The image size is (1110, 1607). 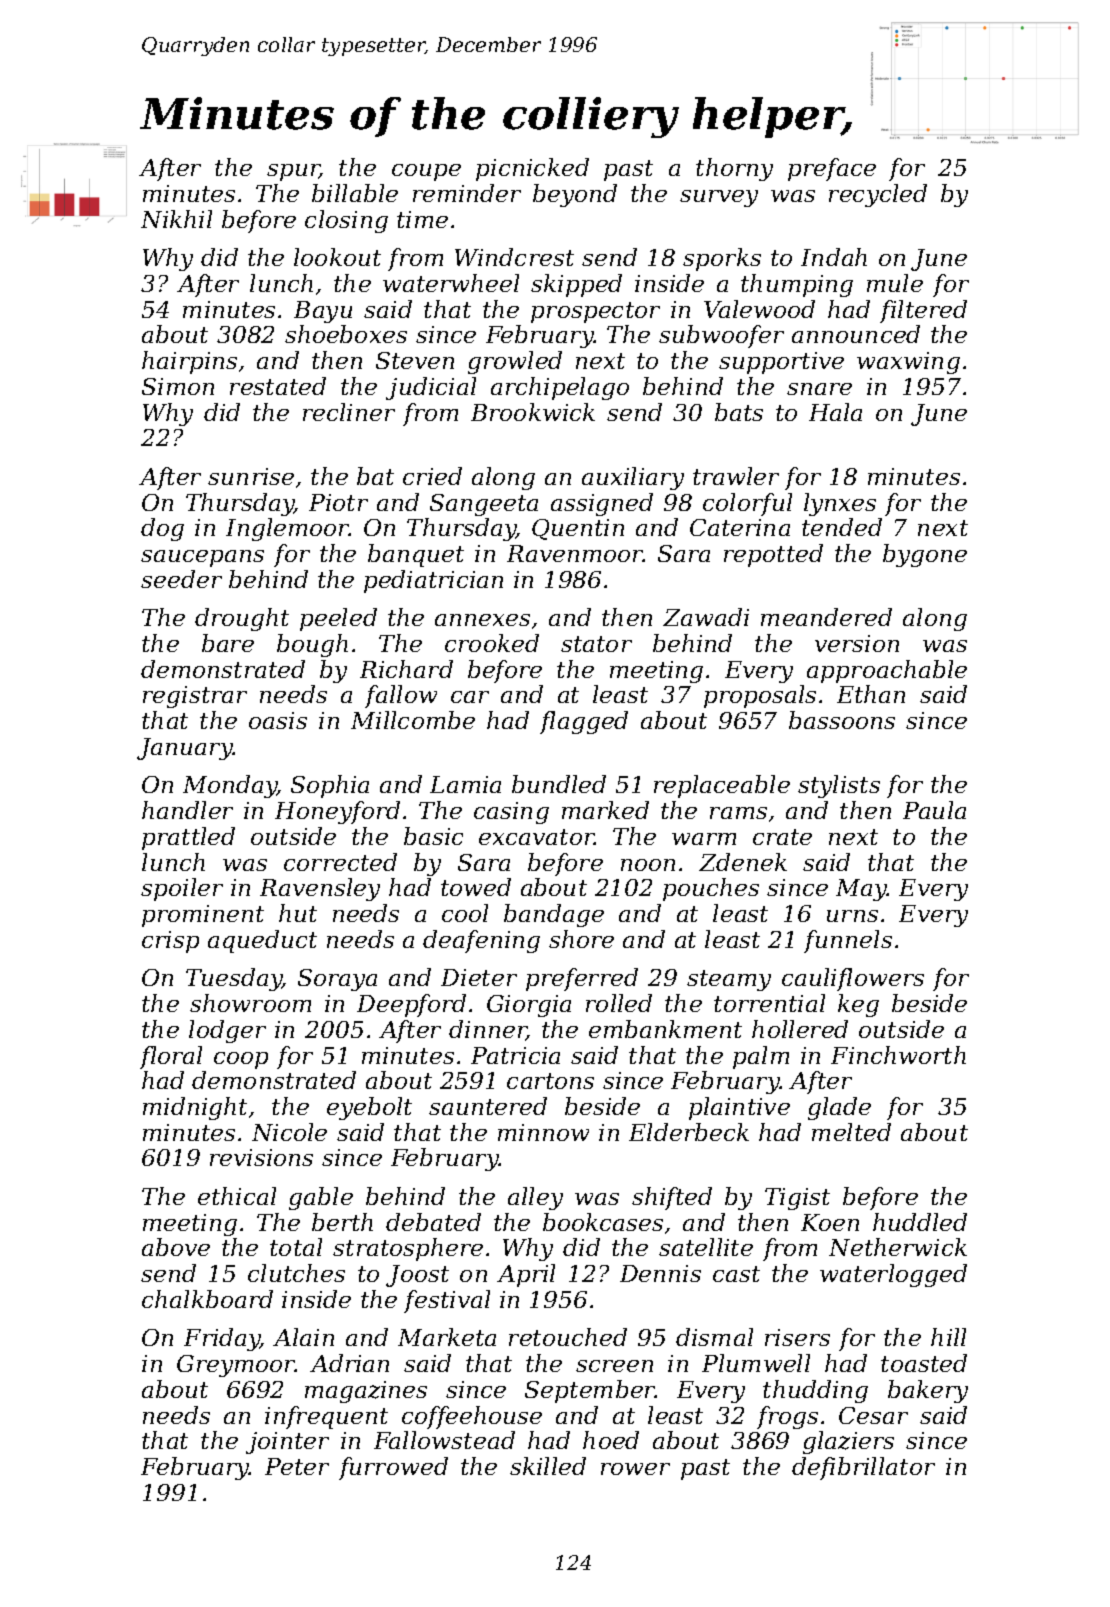 I want to click on Tigist, so click(x=797, y=1199).
